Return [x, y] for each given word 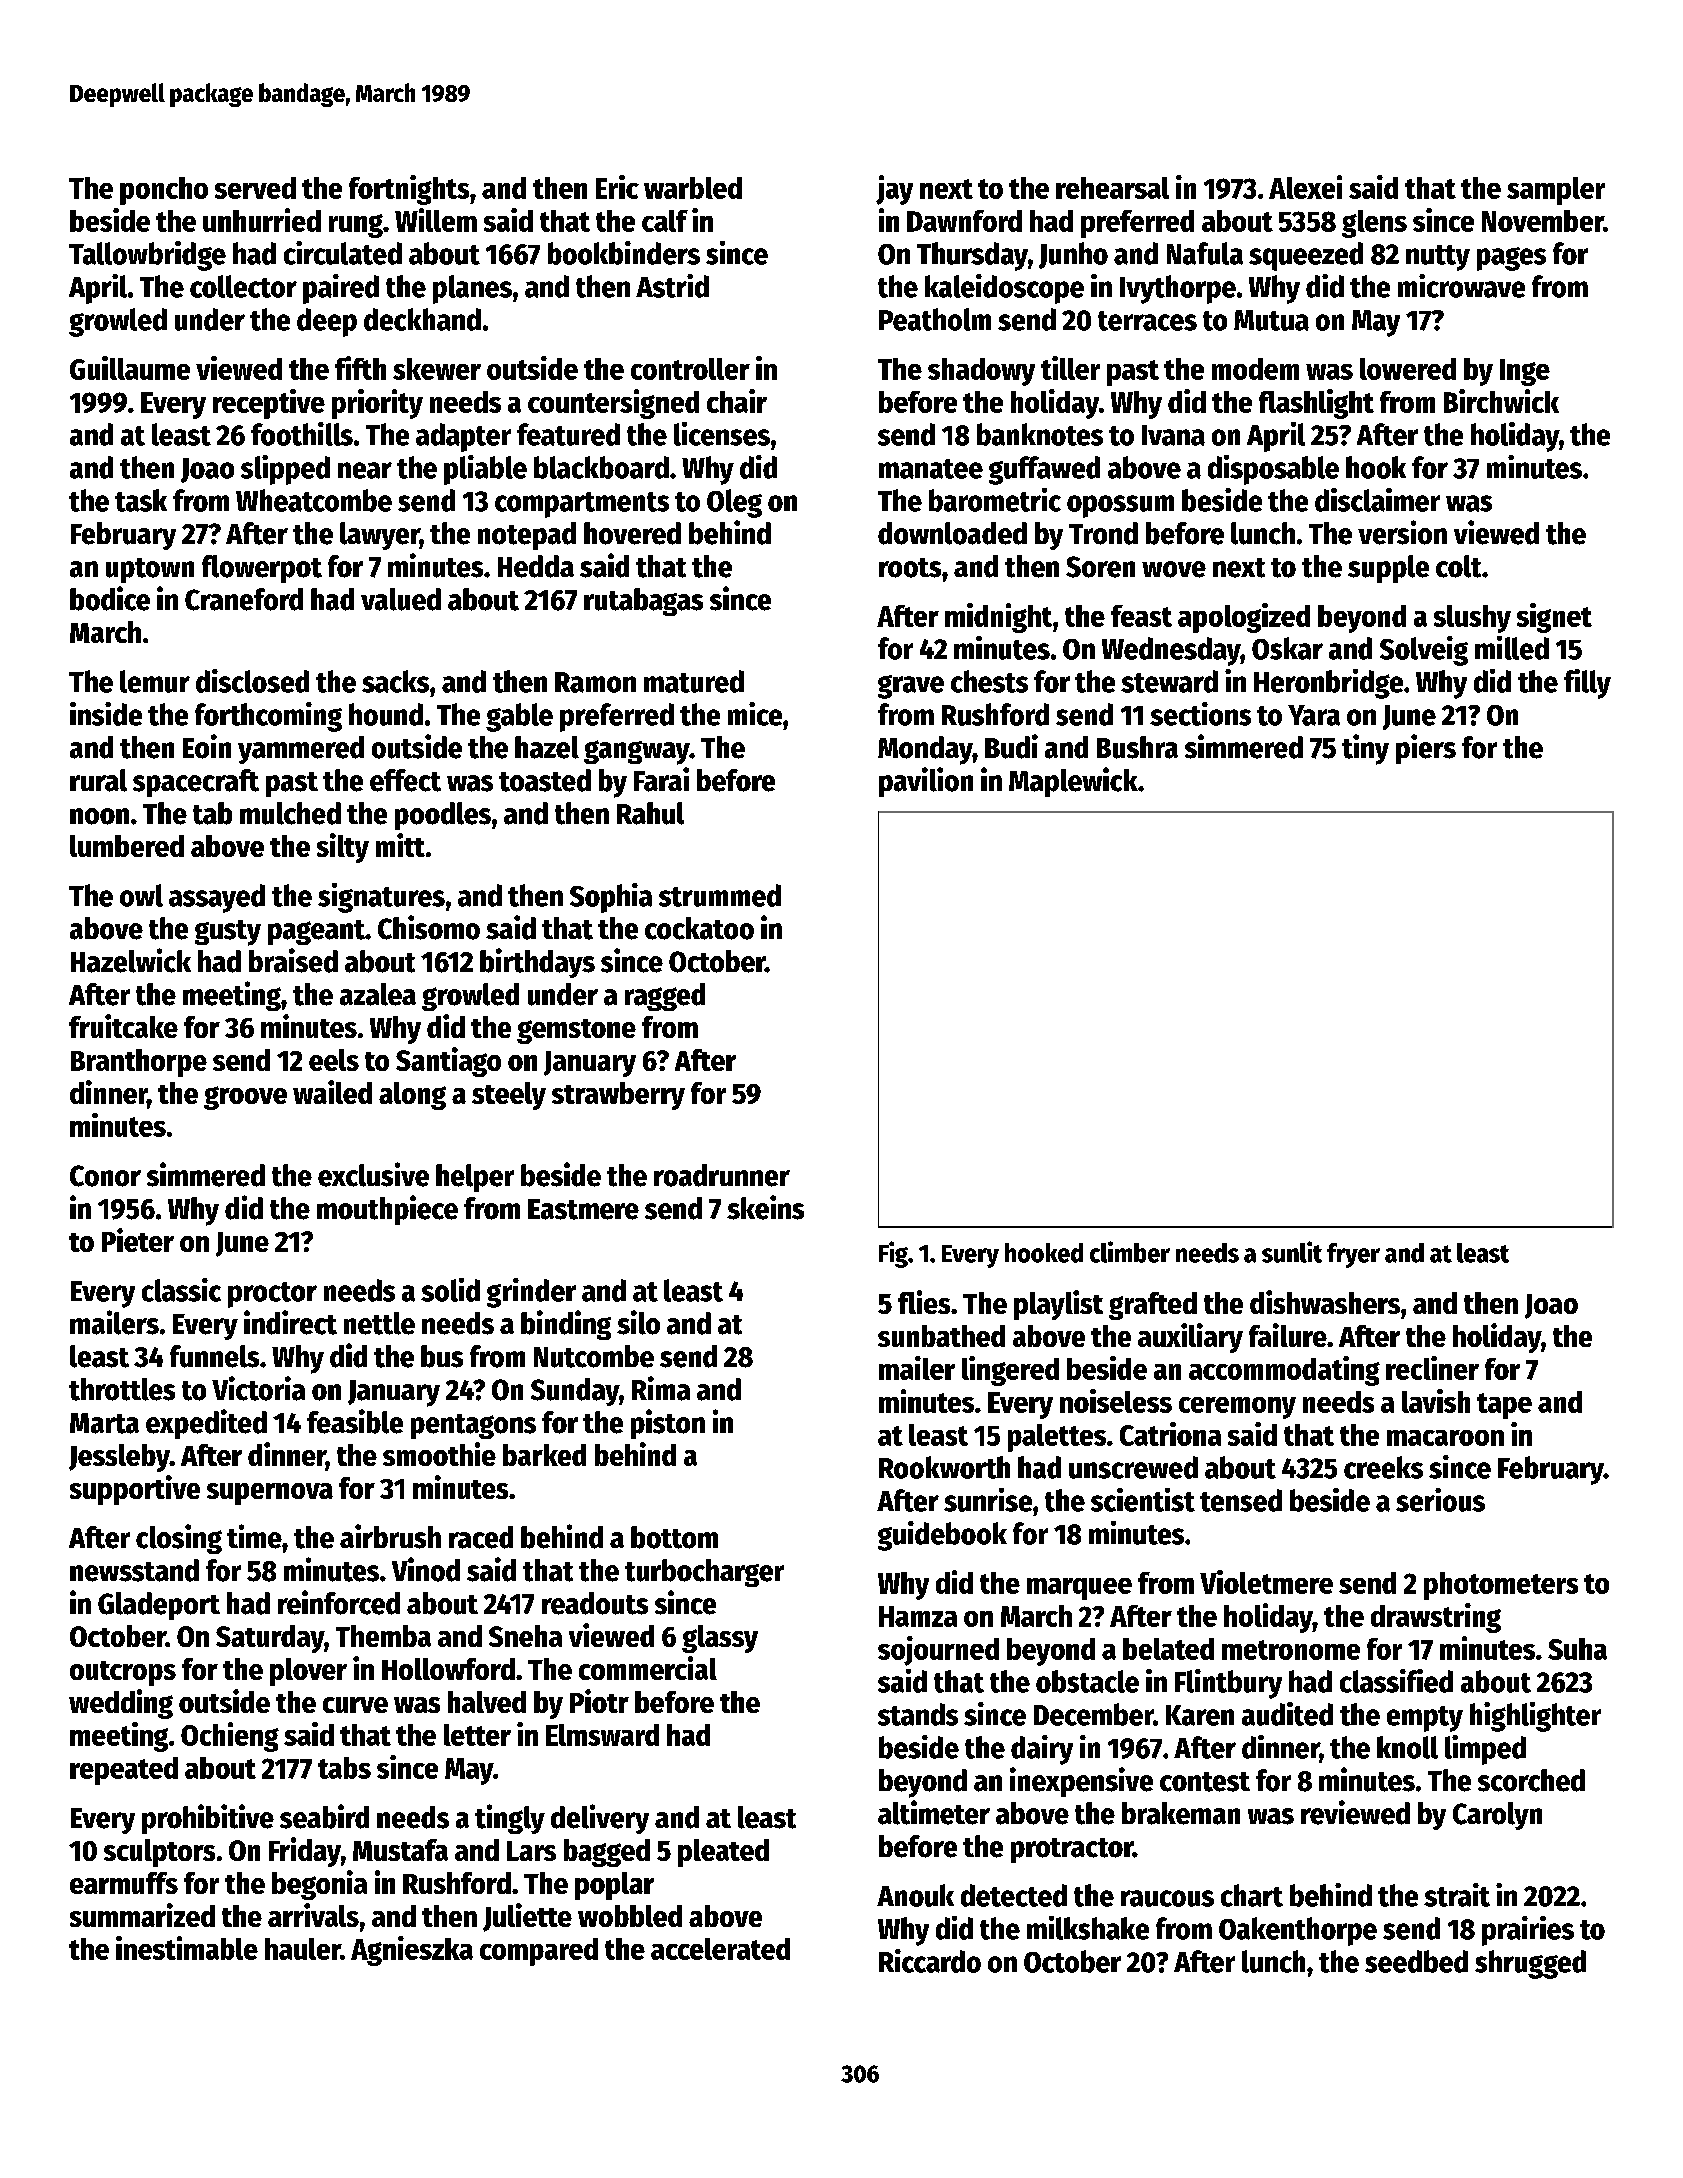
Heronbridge [1328, 684]
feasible [355, 1421]
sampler [1556, 191]
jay [894, 190]
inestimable [187, 1948]
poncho [164, 191]
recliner [1432, 1368]
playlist [1058, 1305]
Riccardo [930, 1961]
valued [401, 599]
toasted [545, 780]
